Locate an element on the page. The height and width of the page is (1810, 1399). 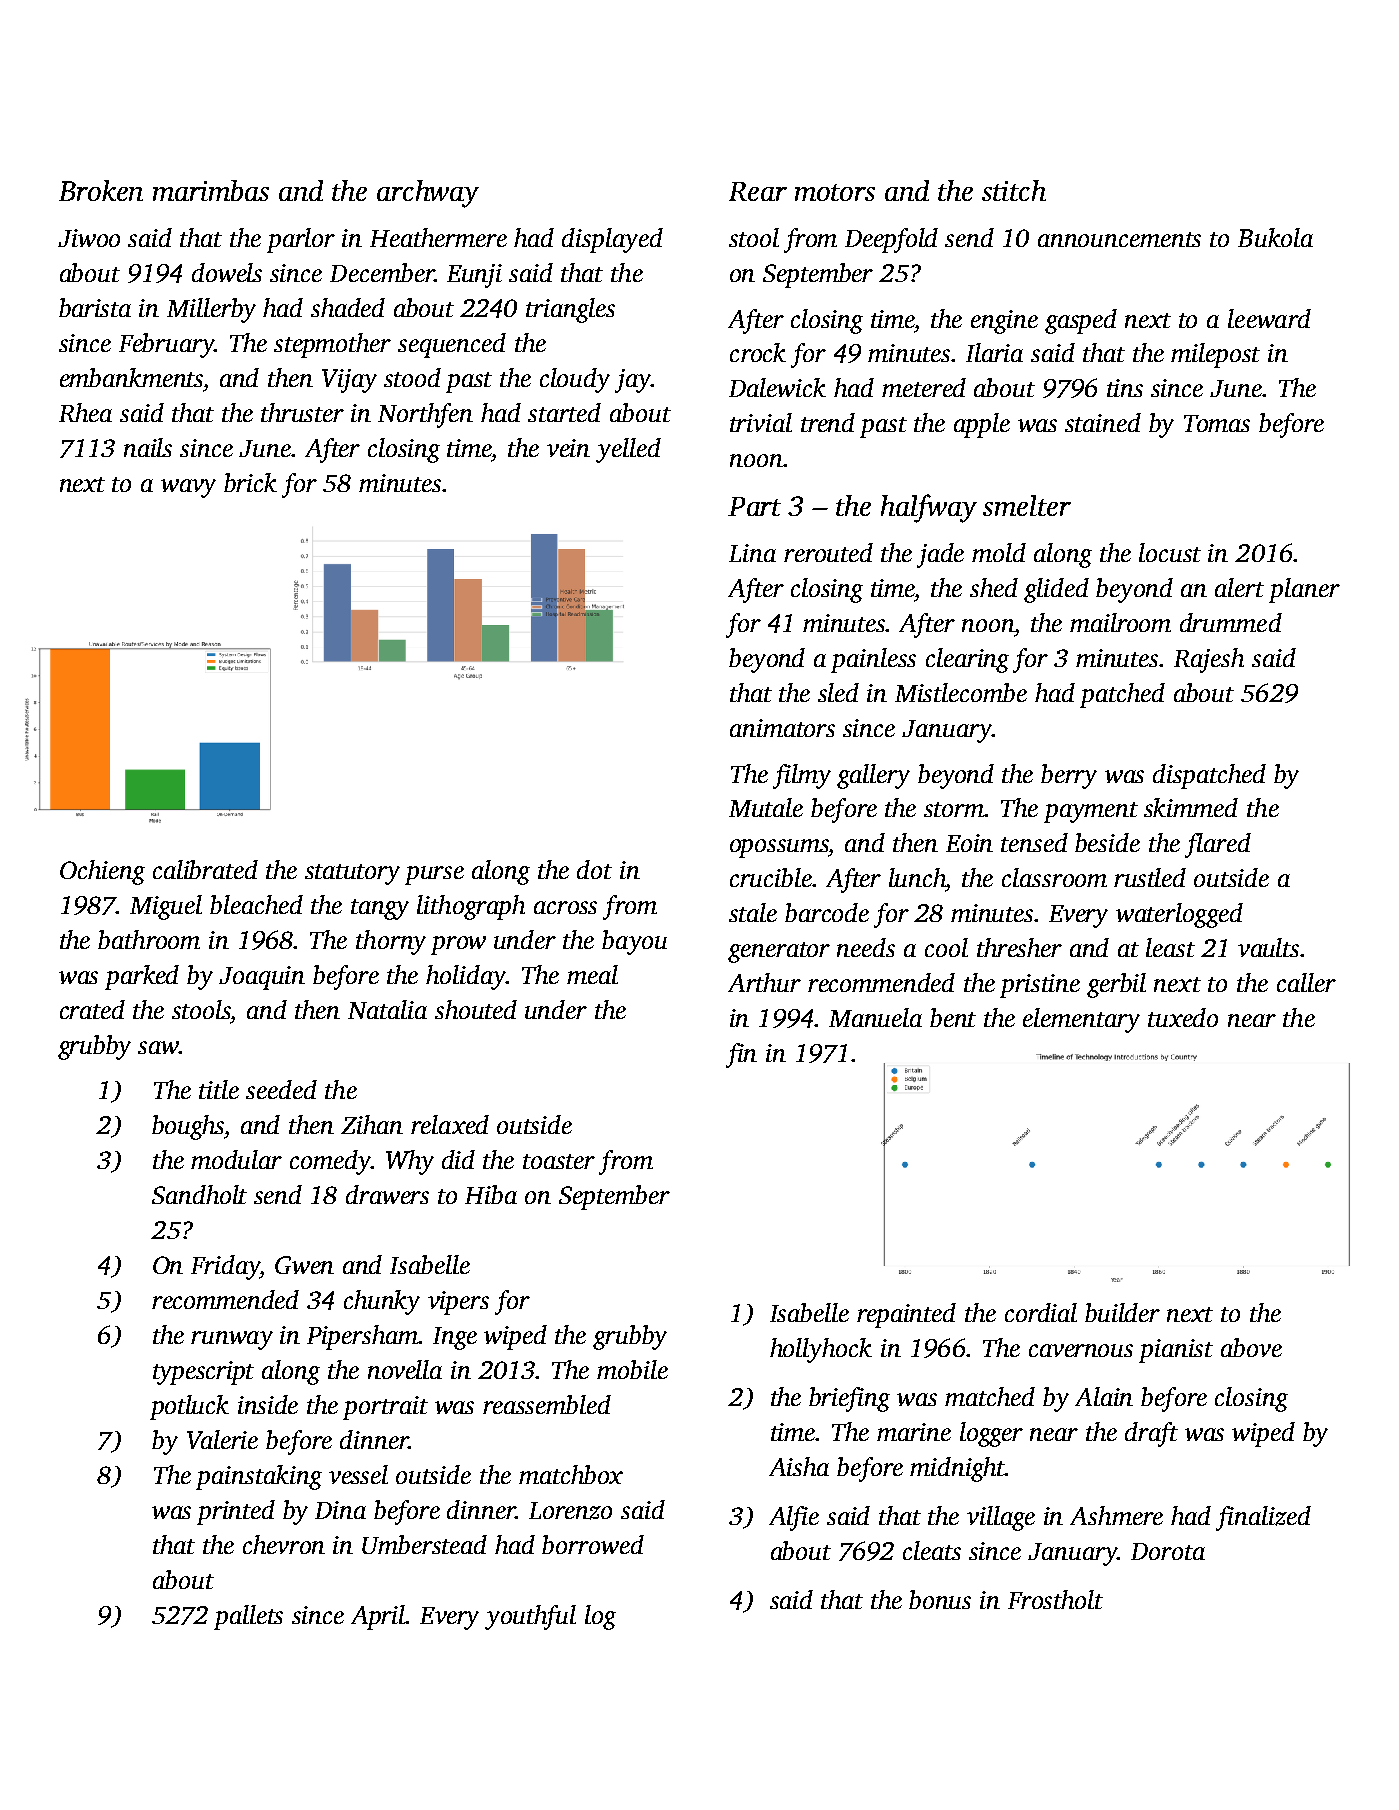
Rear is located at coordinates (758, 191).
